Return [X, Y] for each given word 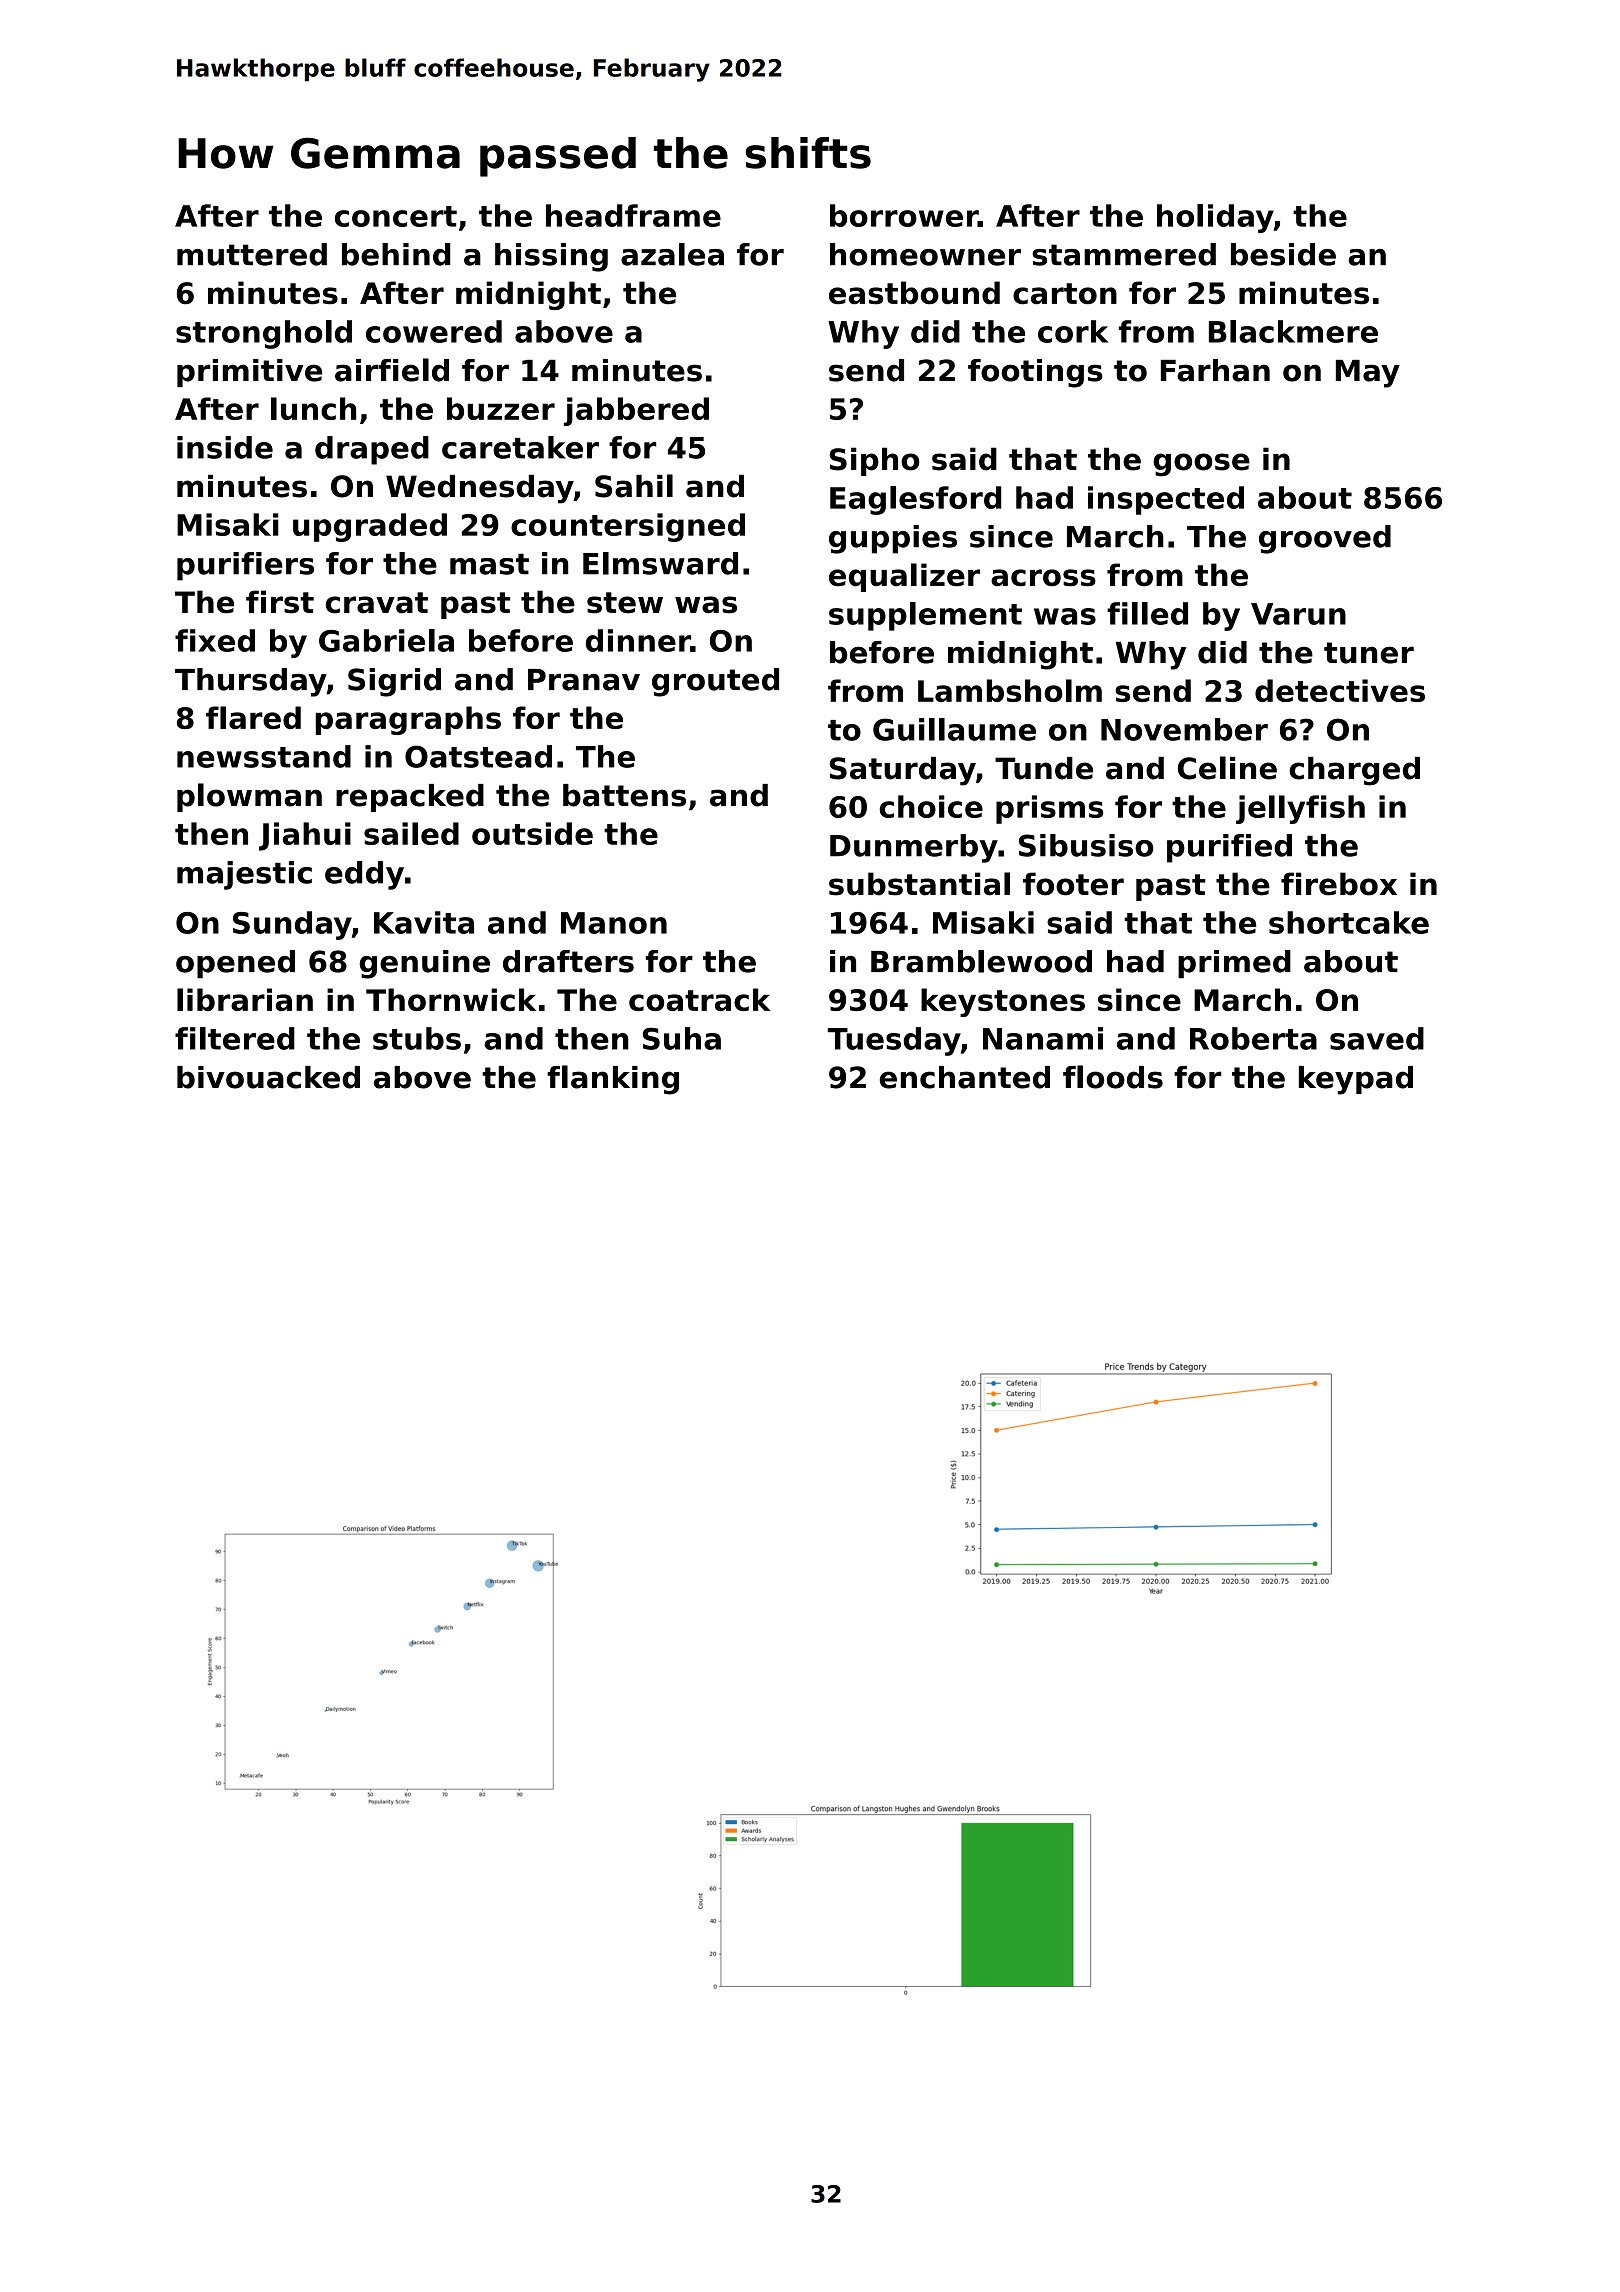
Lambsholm [1010, 690]
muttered [252, 254]
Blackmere [1293, 331]
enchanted [964, 1077]
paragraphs [408, 720]
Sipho [874, 461]
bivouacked [268, 1077]
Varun [1298, 614]
